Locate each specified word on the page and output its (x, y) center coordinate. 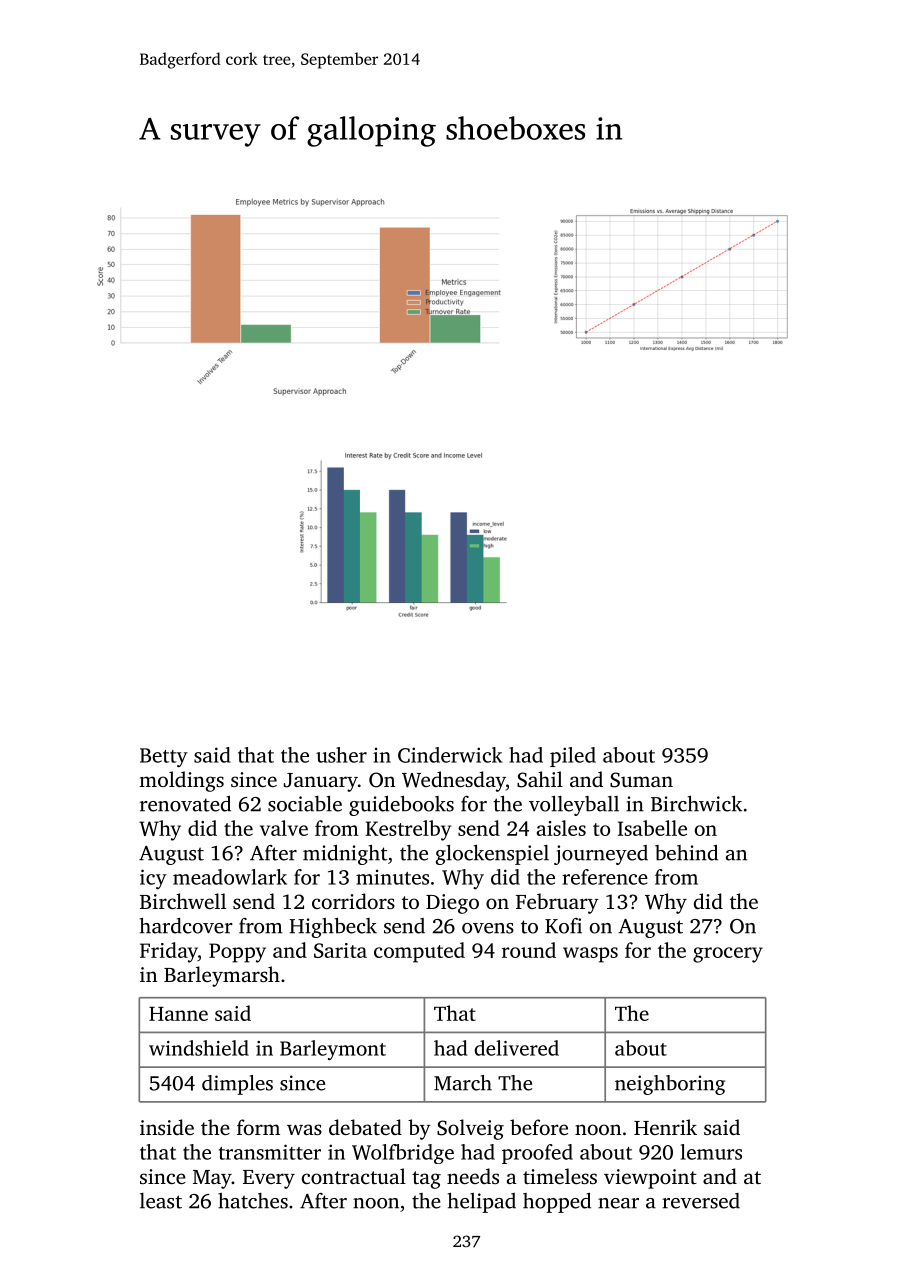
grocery (728, 955)
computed (419, 952)
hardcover (186, 926)
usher (341, 755)
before (539, 1127)
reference (605, 877)
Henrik (665, 1127)
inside (167, 1127)
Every (269, 1179)
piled (573, 757)
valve (284, 828)
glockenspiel (492, 855)
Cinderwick (450, 755)
